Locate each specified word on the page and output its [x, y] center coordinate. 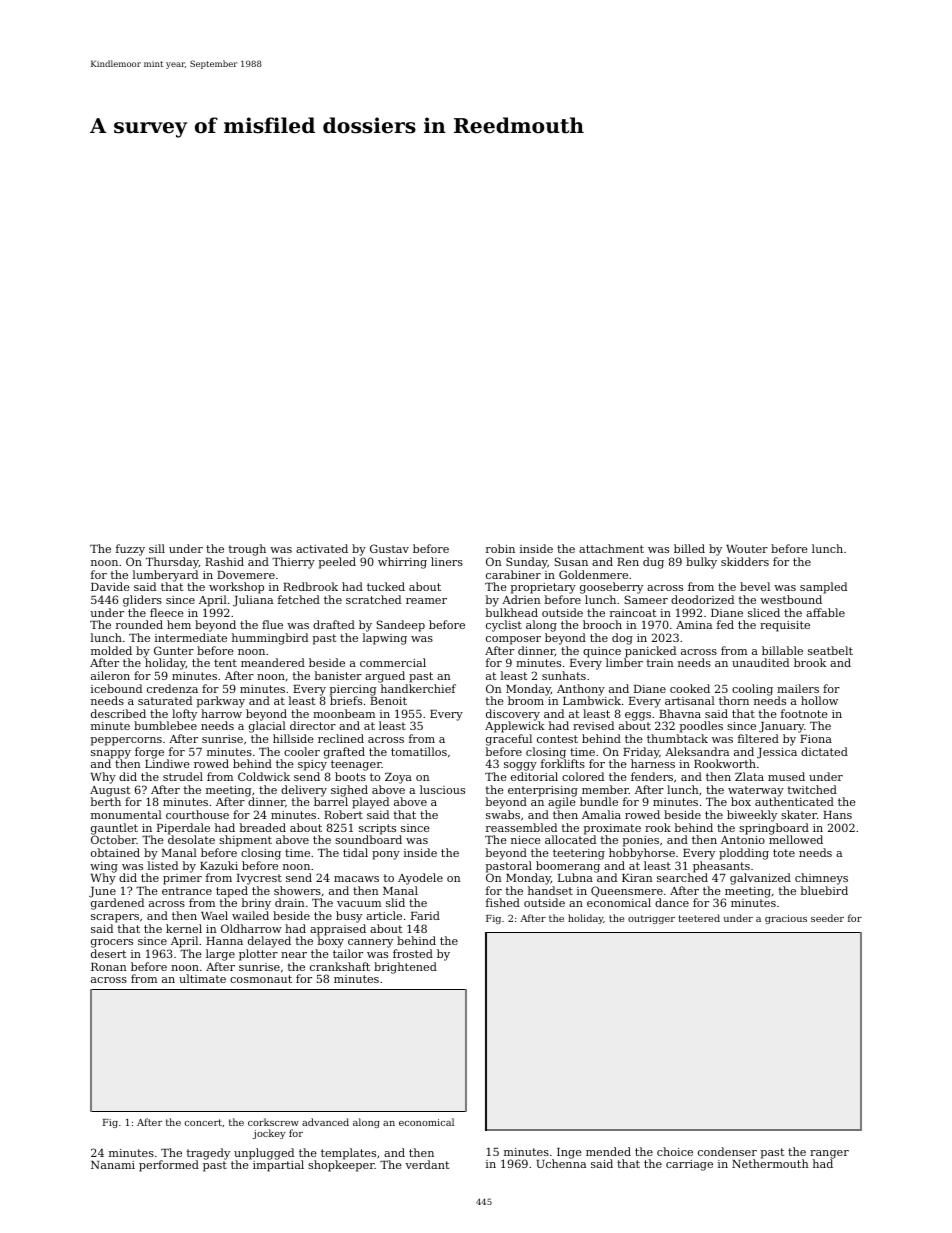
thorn [734, 700]
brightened [405, 968]
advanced [325, 1122]
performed [169, 1166]
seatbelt [830, 650]
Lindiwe [167, 764]
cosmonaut [261, 979]
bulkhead [512, 612]
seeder [827, 918]
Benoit [388, 701]
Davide [110, 586]
